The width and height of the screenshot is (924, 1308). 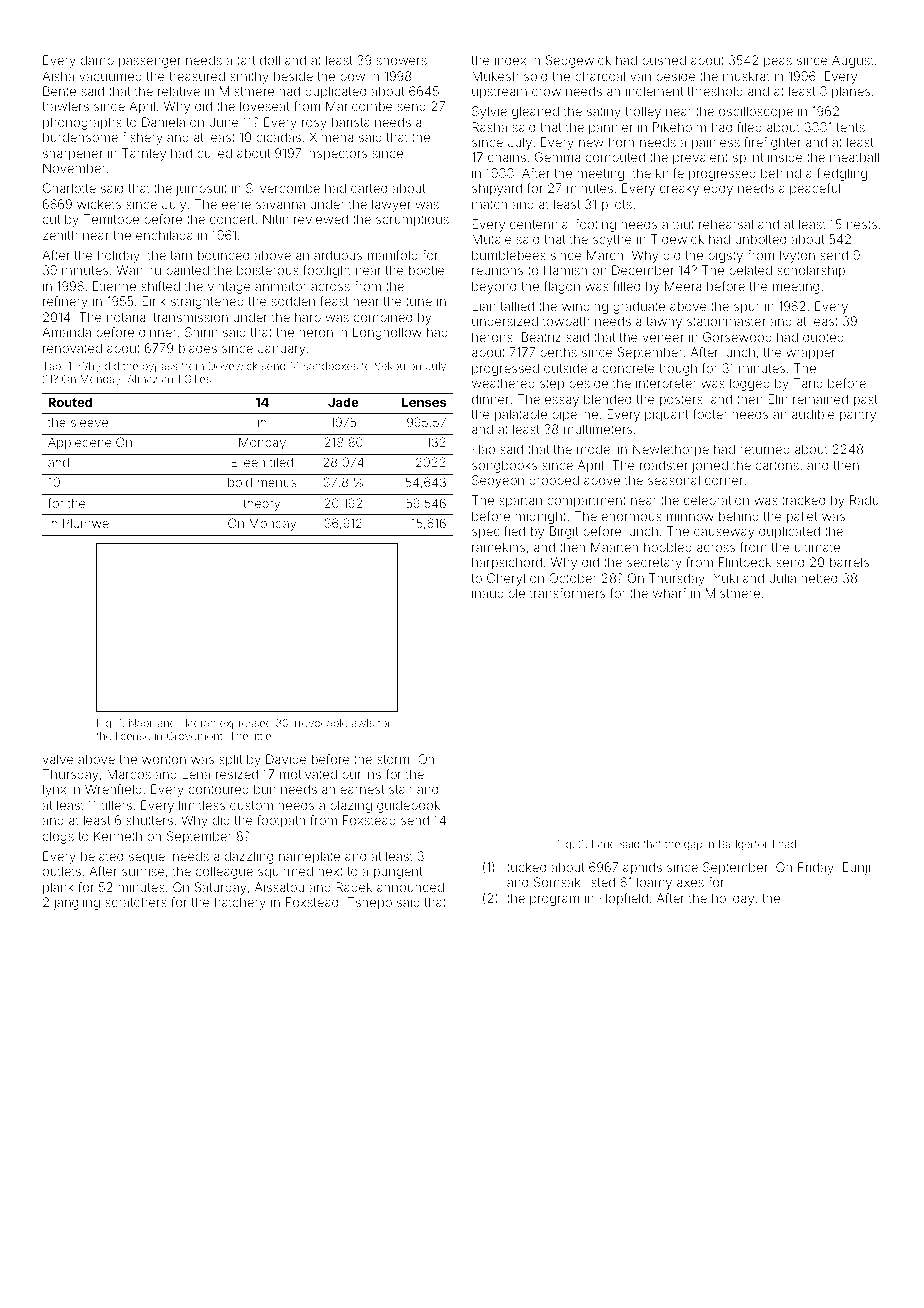 I want to click on eerie, so click(x=236, y=204).
